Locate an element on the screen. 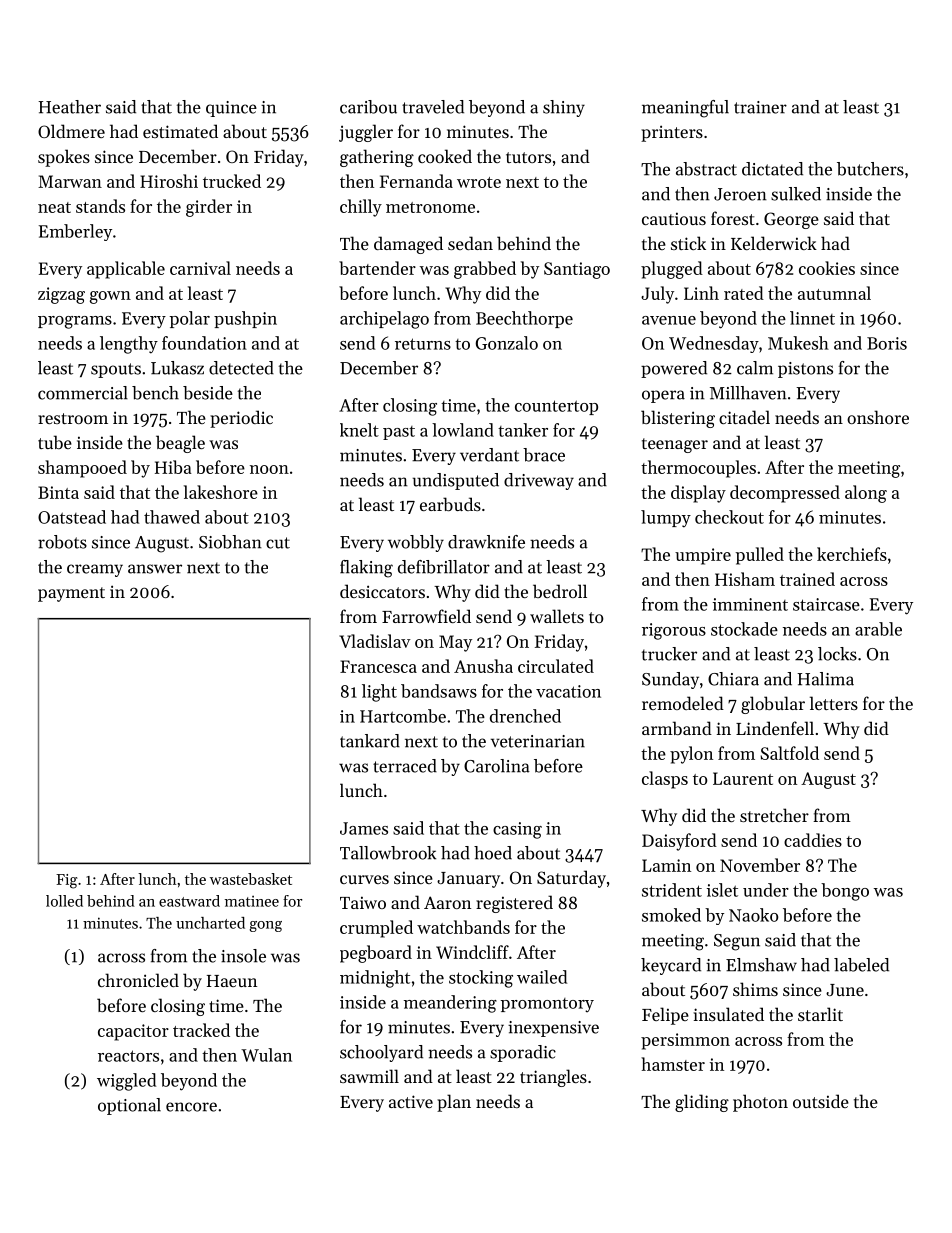 This screenshot has width=952, height=1233. shiny is located at coordinates (564, 108).
